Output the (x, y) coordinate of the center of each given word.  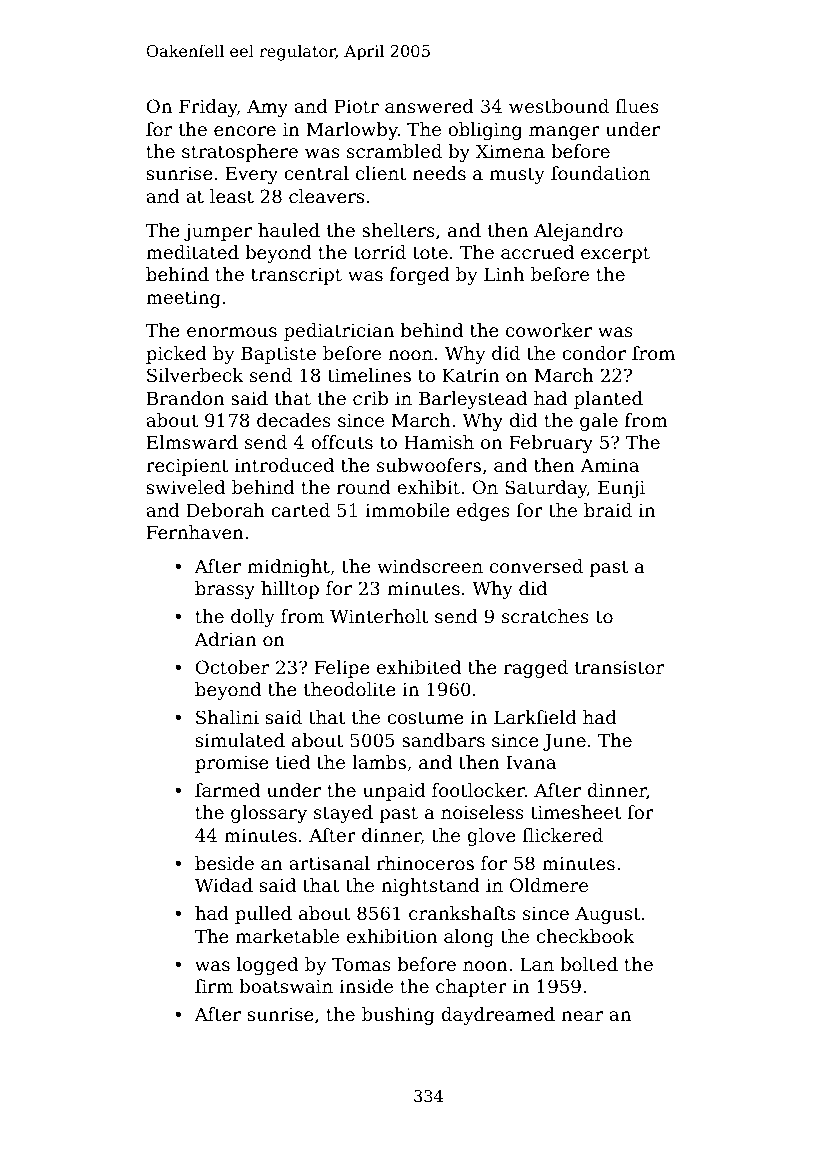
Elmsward (192, 442)
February (551, 444)
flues (637, 106)
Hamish (439, 442)
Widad (224, 885)
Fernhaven (195, 532)
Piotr (357, 106)
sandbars (443, 740)
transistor (619, 667)
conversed (536, 566)
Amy (267, 108)
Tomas (361, 964)
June (564, 742)
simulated (240, 740)
